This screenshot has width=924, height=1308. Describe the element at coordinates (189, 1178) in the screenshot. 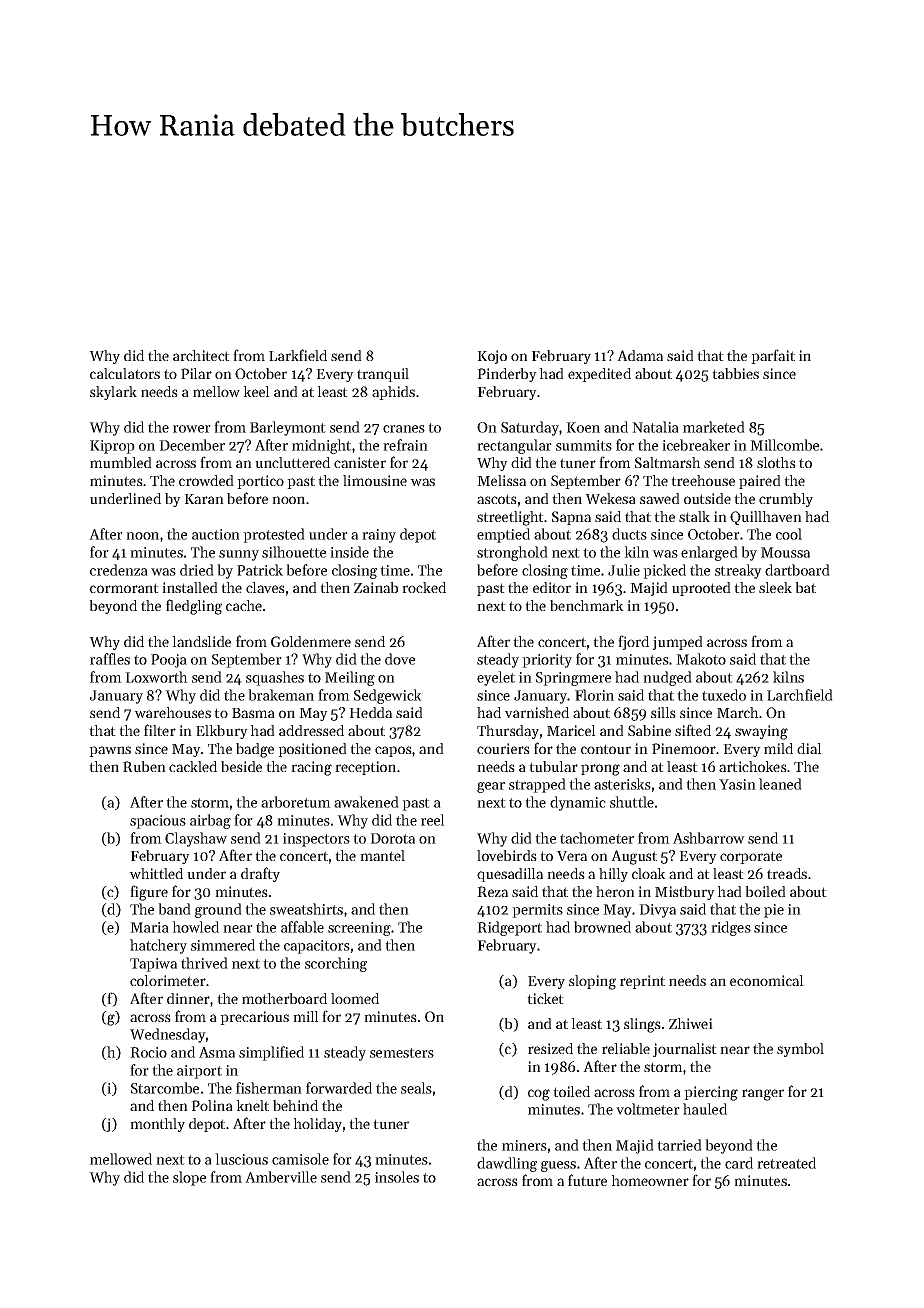

I see `slope` at that location.
